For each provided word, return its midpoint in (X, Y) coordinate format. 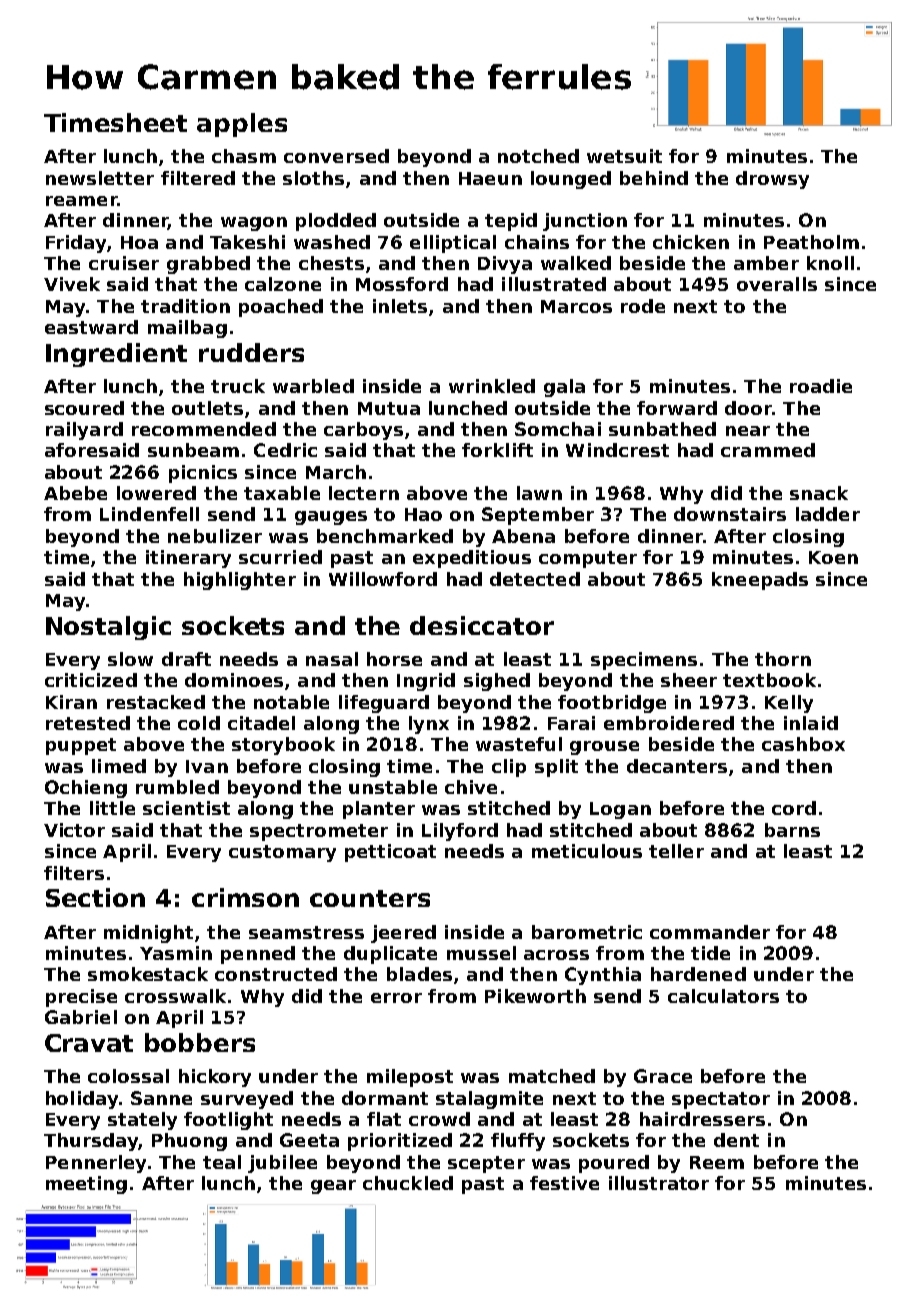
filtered (198, 178)
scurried (280, 557)
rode (643, 306)
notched (538, 156)
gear (333, 1187)
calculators (723, 996)
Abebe (75, 493)
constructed (276, 974)
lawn (539, 493)
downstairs (730, 514)
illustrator (659, 1183)
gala (564, 388)
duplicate (390, 955)
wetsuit (624, 156)
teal (222, 1162)
